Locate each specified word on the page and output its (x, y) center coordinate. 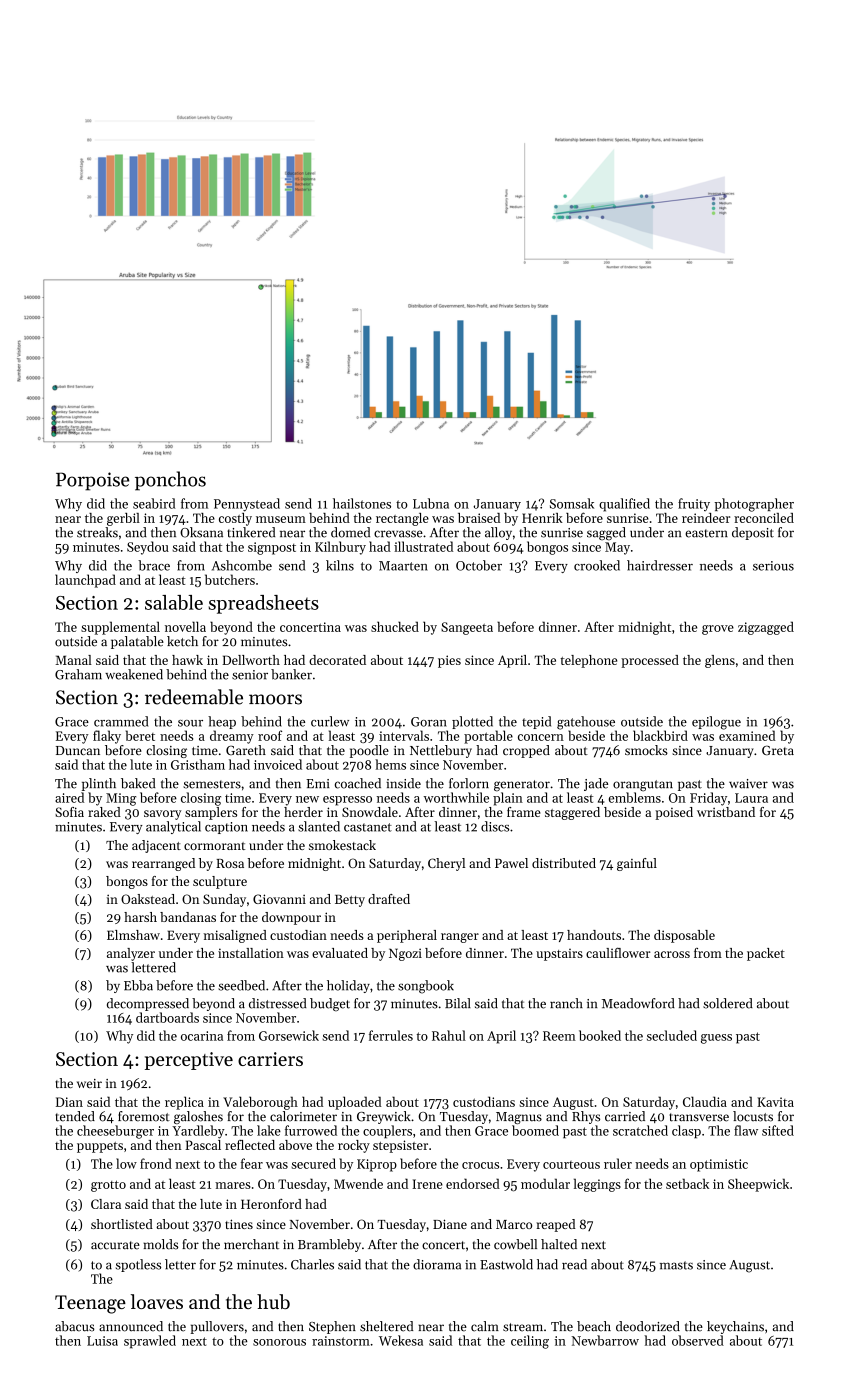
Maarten (403, 566)
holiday (348, 986)
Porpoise (92, 481)
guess (716, 1039)
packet (766, 954)
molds (160, 1244)
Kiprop (377, 1165)
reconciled (764, 518)
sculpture (220, 882)
